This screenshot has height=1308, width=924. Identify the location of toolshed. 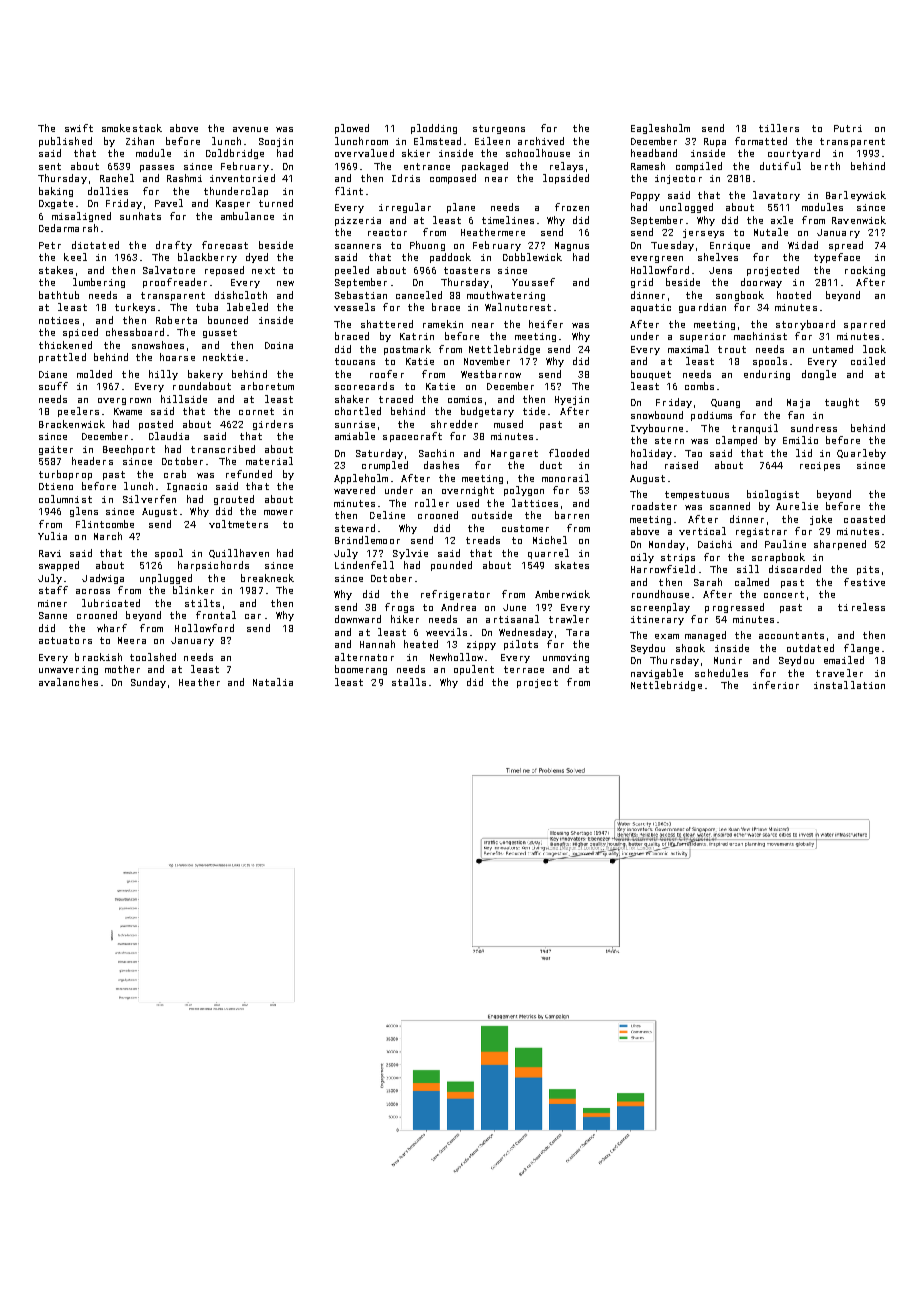
(153, 657).
